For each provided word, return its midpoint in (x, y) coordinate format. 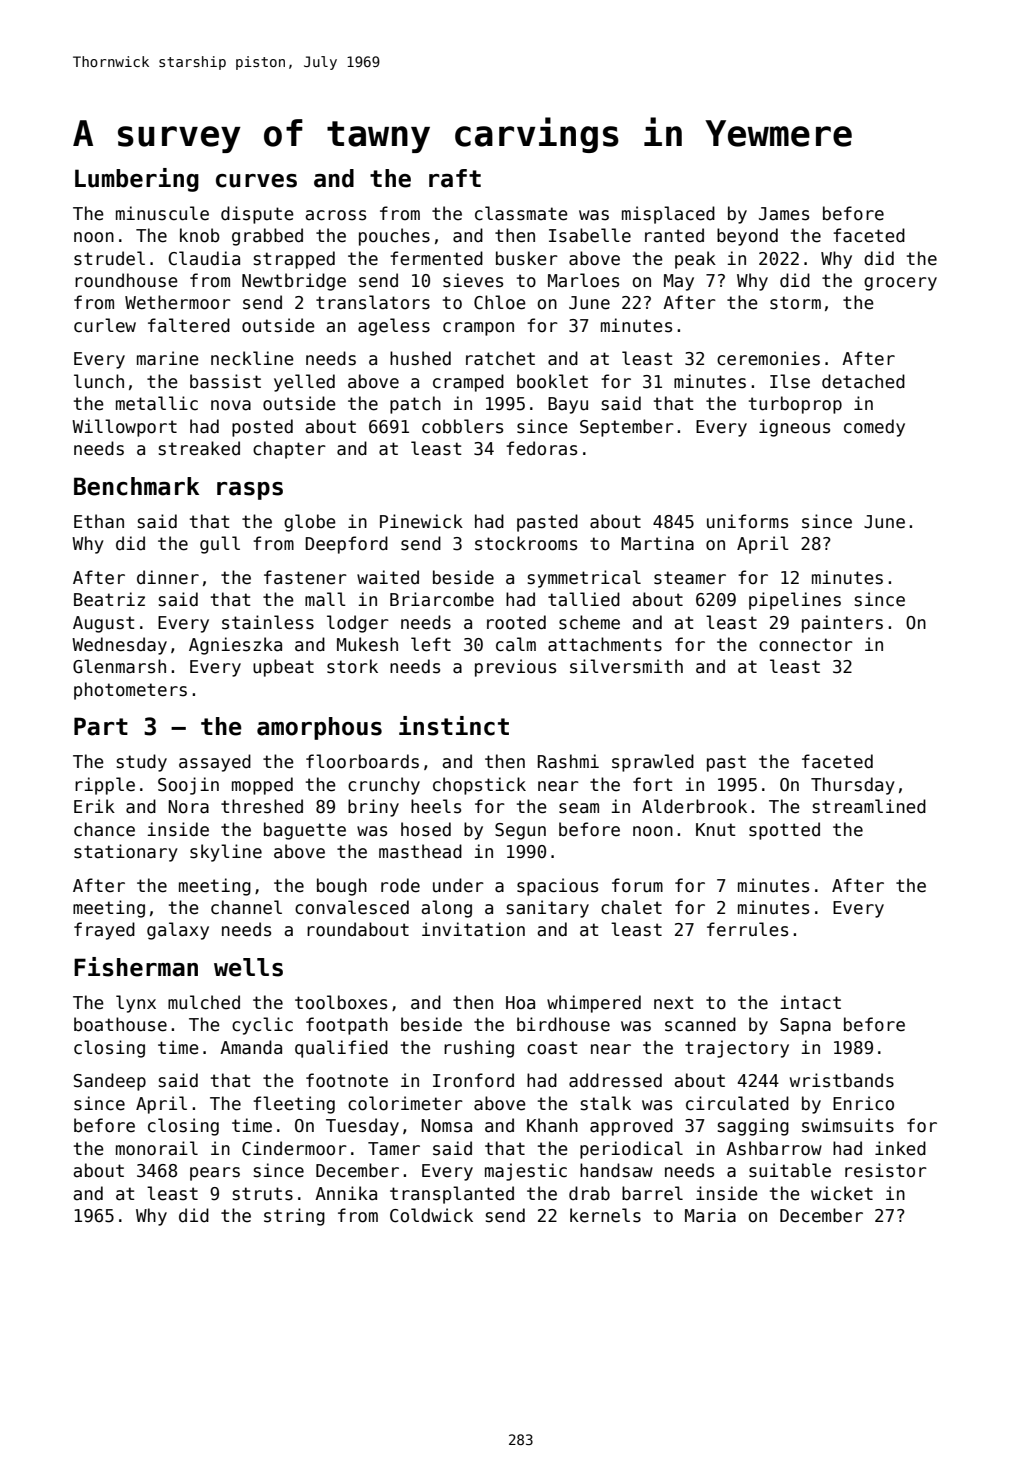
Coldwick (431, 1215)
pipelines (795, 601)
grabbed (267, 237)
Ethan (99, 521)
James (784, 214)
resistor (886, 1170)
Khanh (552, 1125)
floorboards (362, 761)
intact (810, 1002)
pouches (394, 237)
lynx (136, 1004)
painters (842, 624)
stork (352, 666)
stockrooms (526, 543)
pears (215, 1174)
